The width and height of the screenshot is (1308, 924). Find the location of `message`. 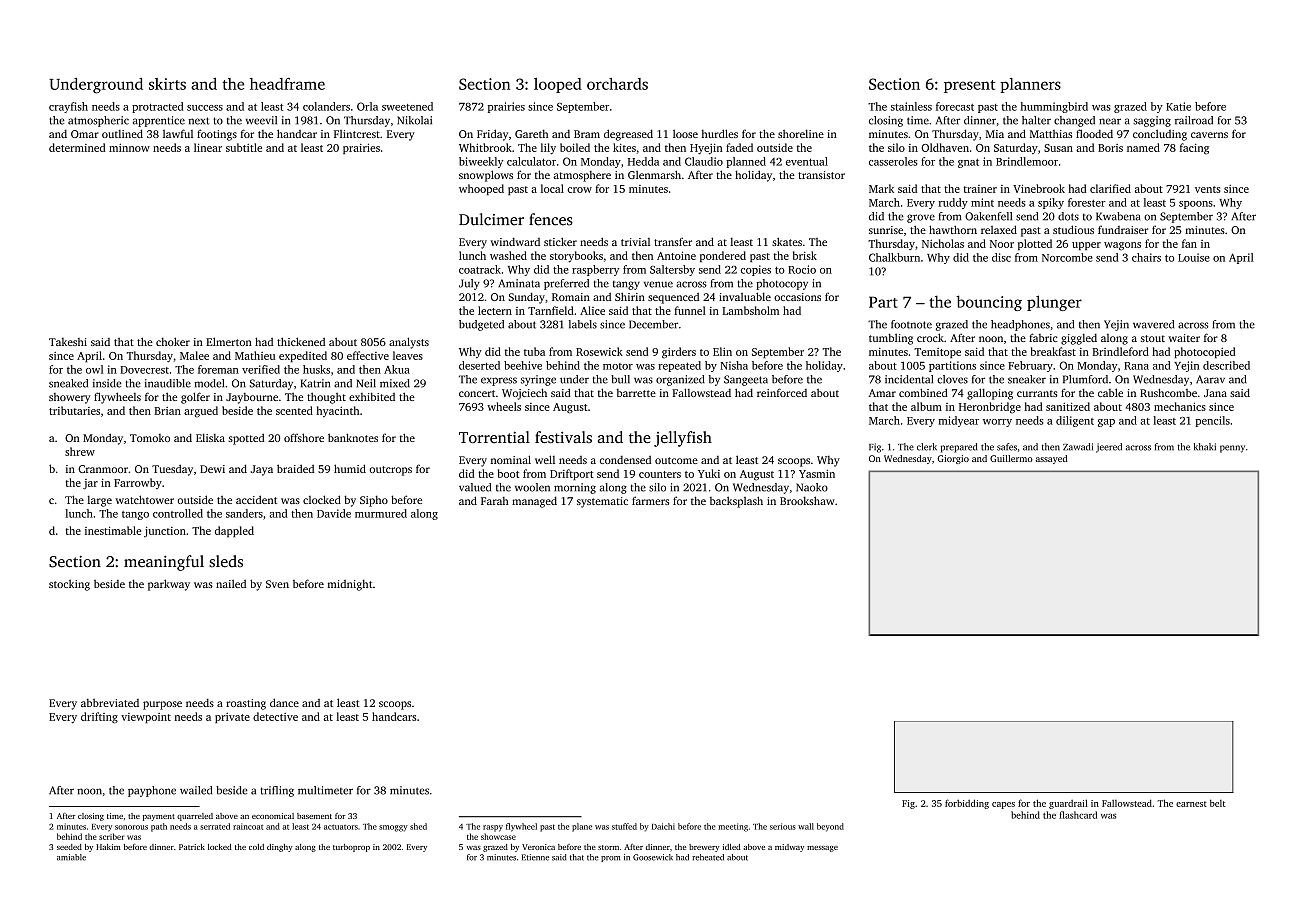

message is located at coordinates (822, 849).
